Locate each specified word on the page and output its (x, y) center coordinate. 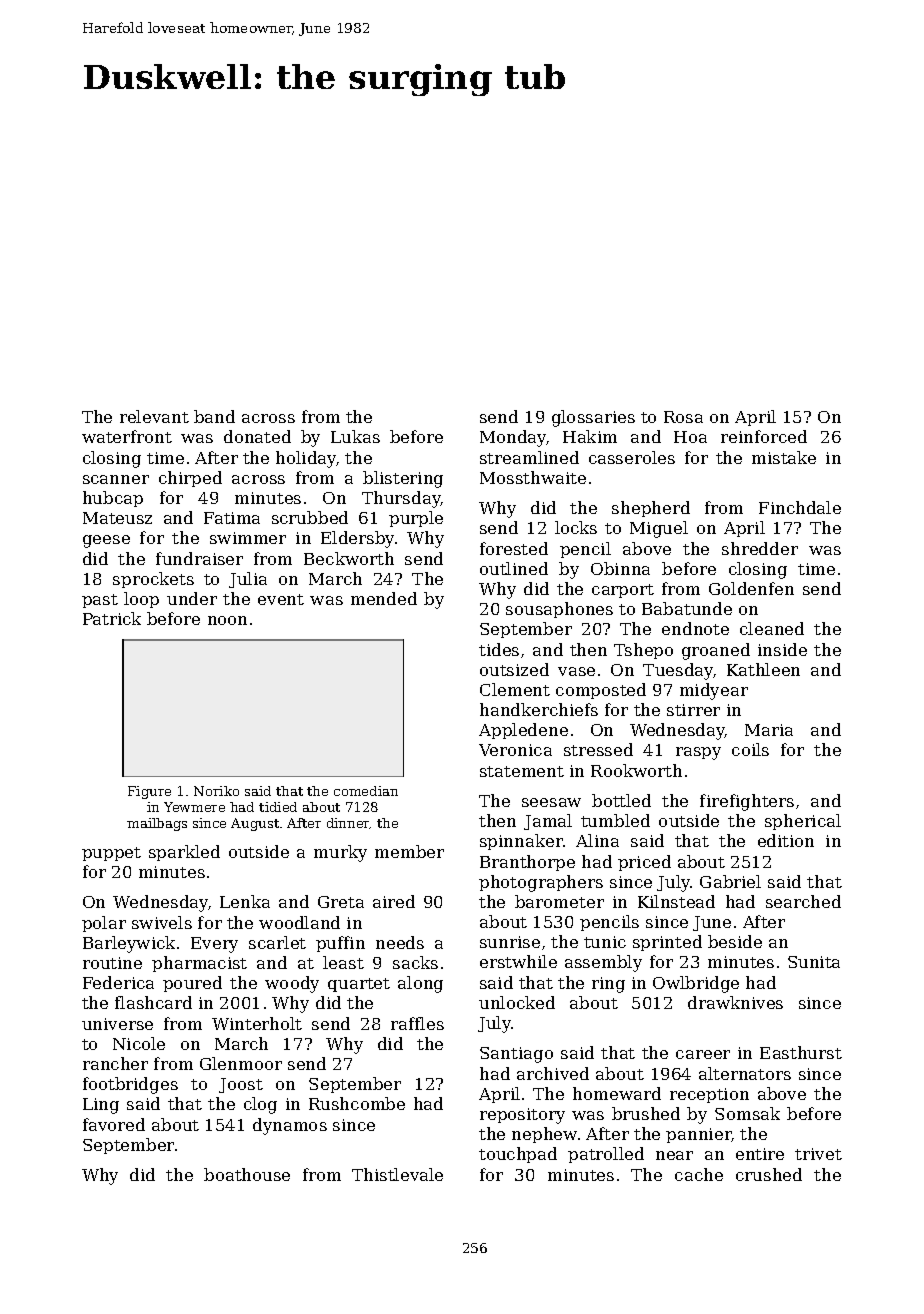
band (214, 416)
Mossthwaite (533, 477)
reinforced (764, 436)
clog (260, 1105)
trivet (818, 1154)
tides (499, 649)
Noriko (216, 791)
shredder (760, 548)
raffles (417, 1023)
